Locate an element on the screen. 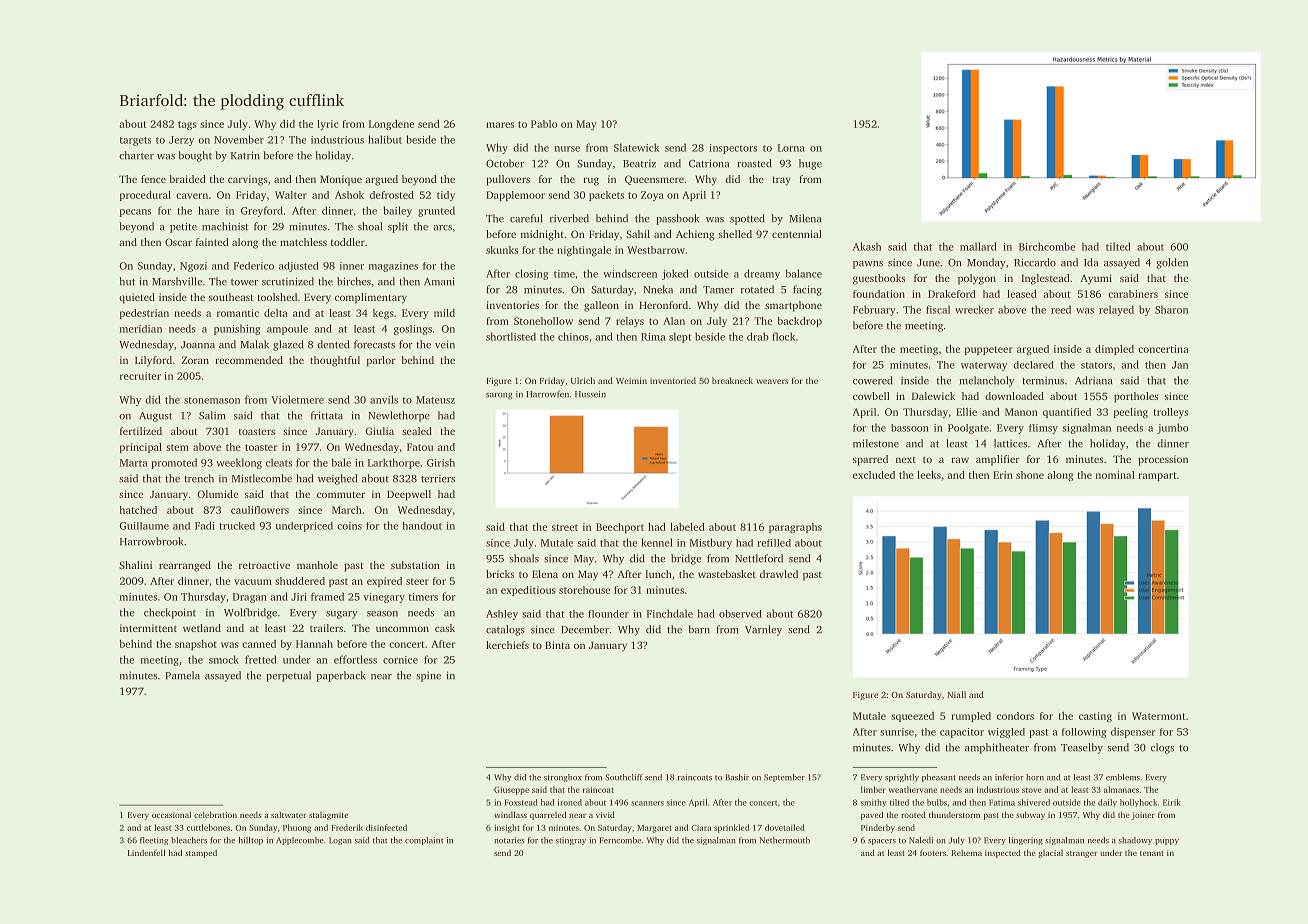 The height and width of the screenshot is (924, 1308). Sahil is located at coordinates (638, 234).
